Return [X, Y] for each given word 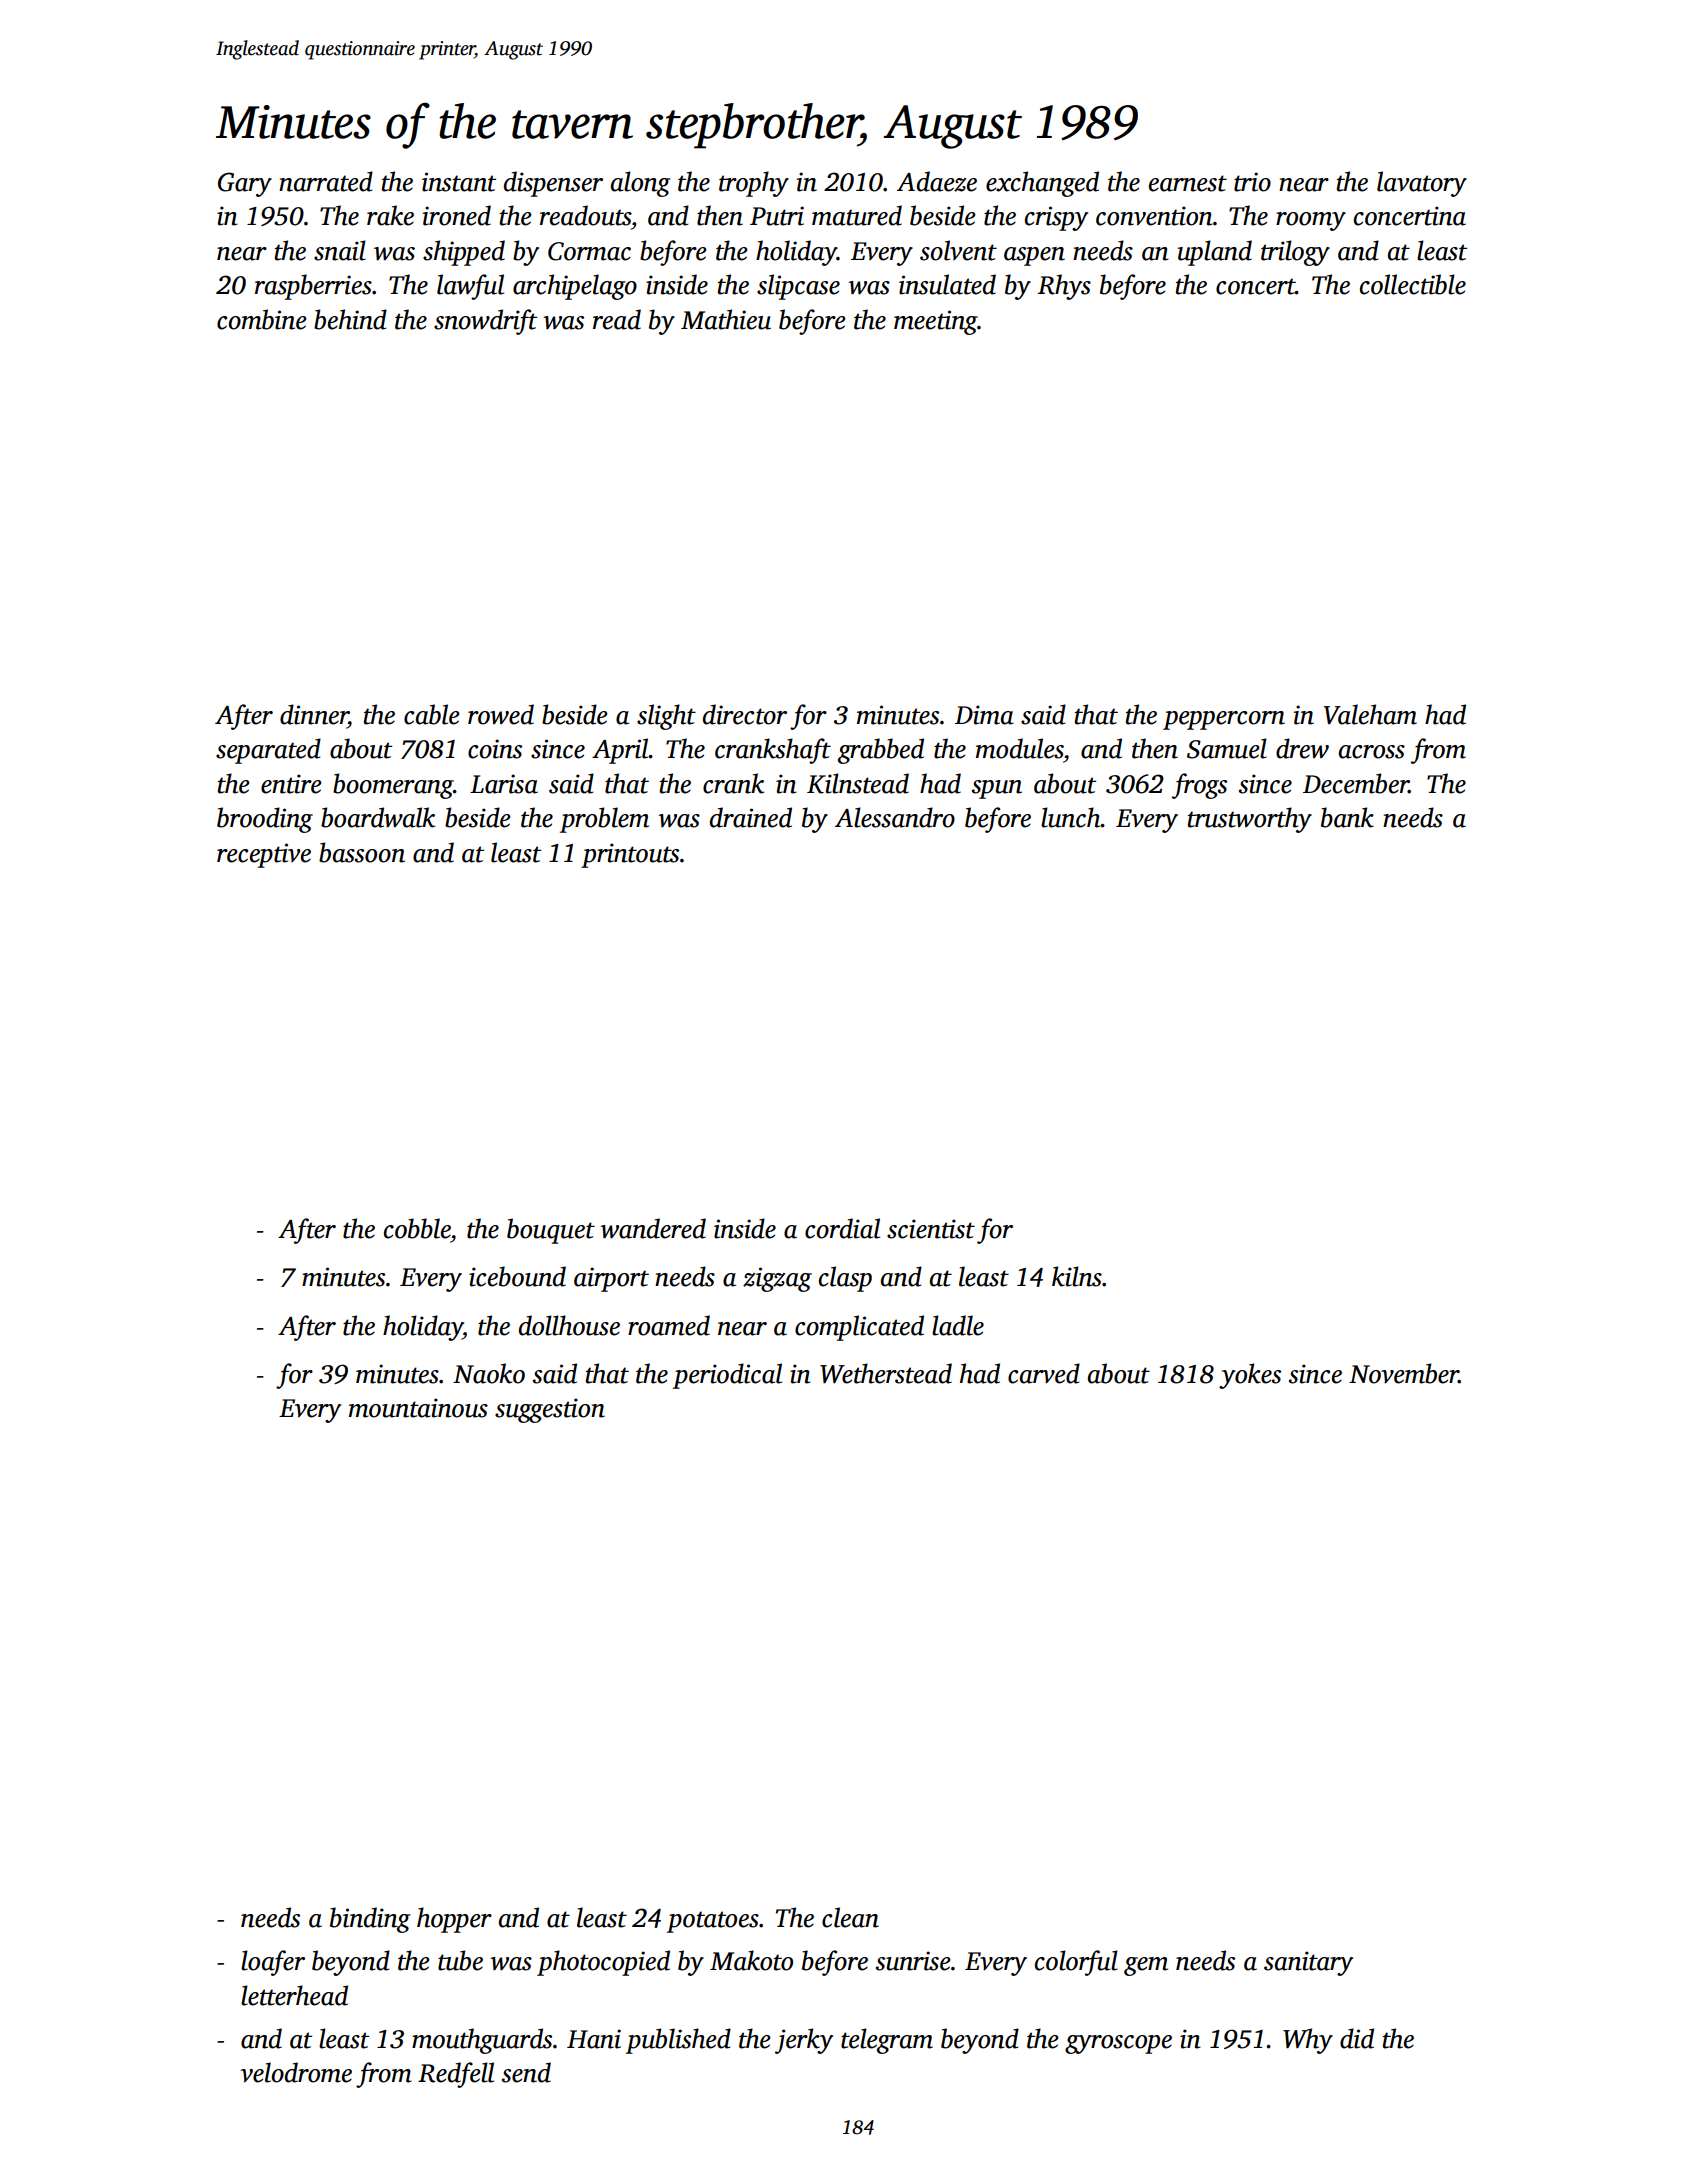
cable [432, 714]
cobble [417, 1228]
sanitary [1308, 1963]
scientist [931, 1229]
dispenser [553, 184]
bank [1347, 817]
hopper [454, 1920]
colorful [1076, 1963]
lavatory [1422, 184]
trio [1252, 182]
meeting [936, 322]
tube [460, 1960]
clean [850, 1917]
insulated [947, 284]
